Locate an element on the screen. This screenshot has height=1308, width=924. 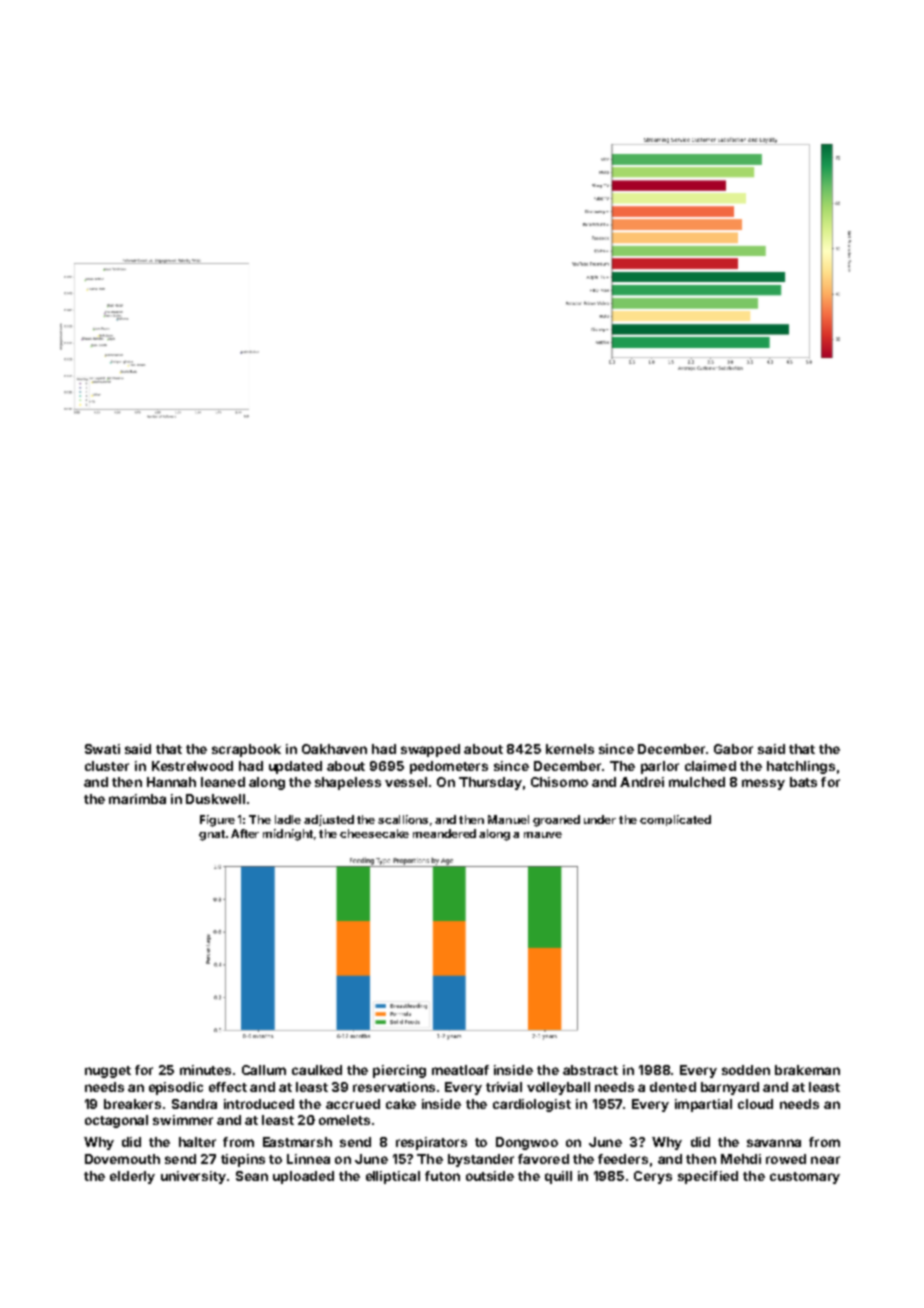
Kestrelwood is located at coordinates (192, 766).
